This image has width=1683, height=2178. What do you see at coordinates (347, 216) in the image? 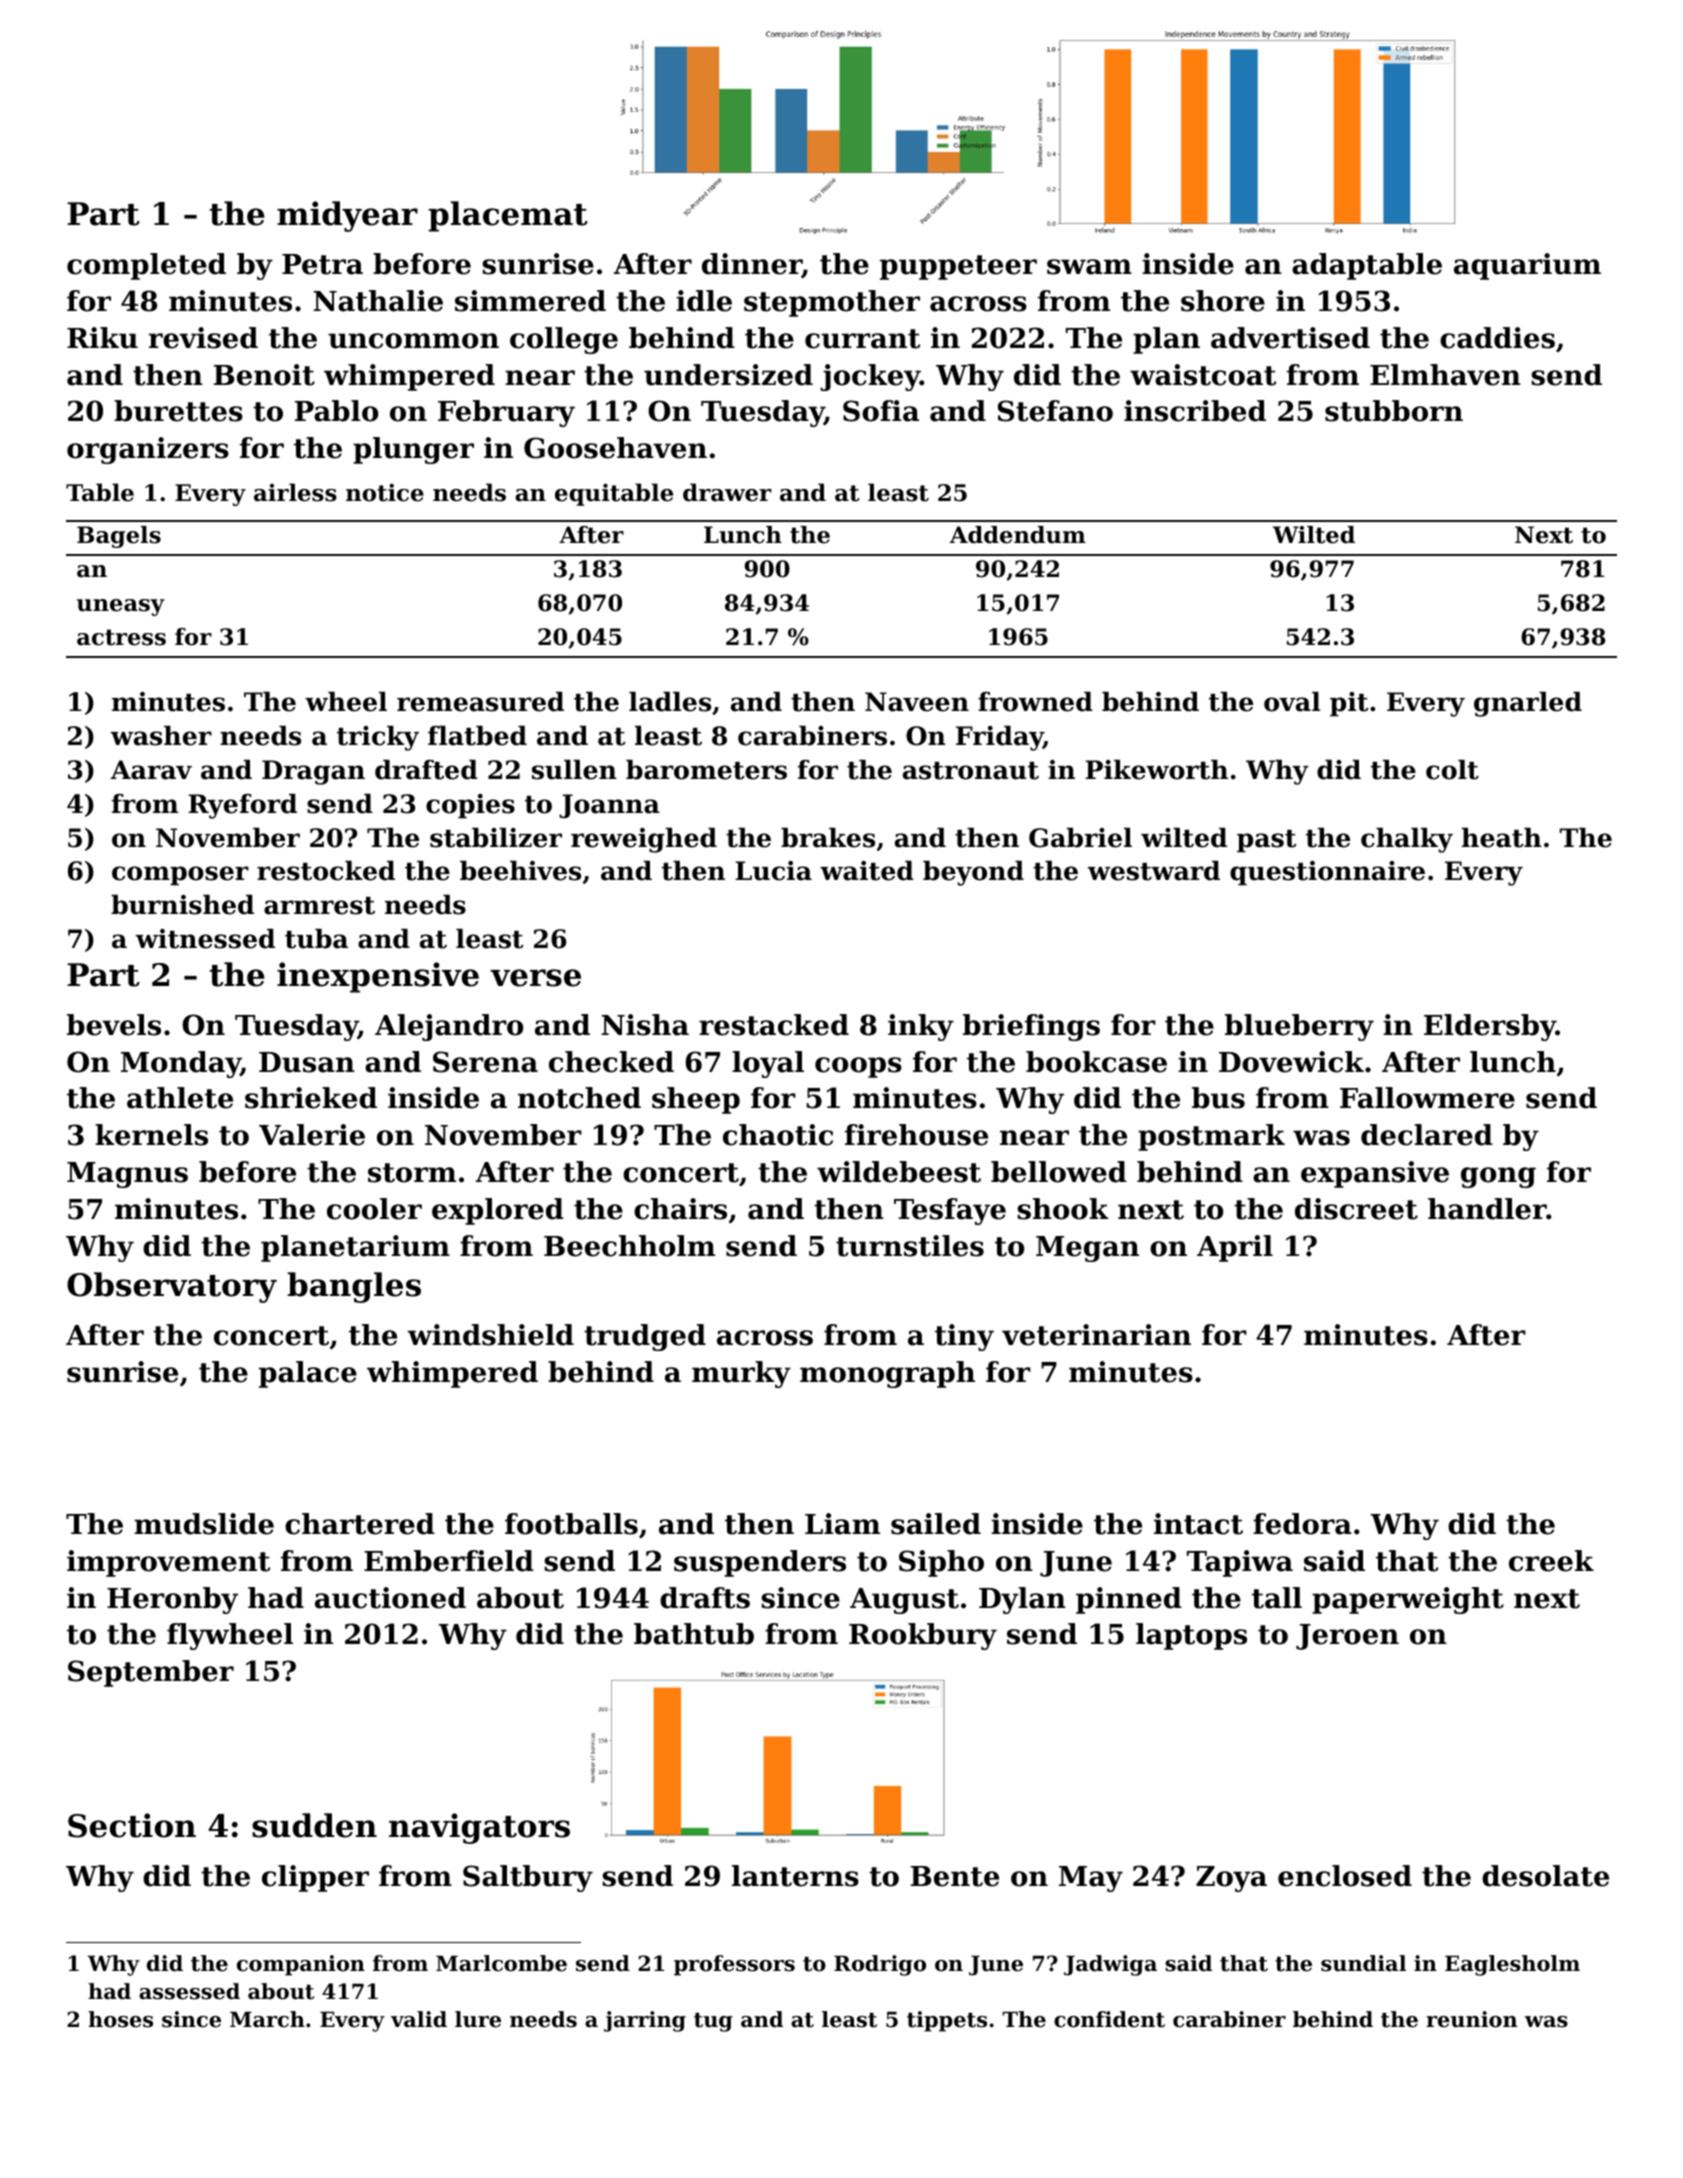
I see `midyear` at bounding box center [347, 216].
